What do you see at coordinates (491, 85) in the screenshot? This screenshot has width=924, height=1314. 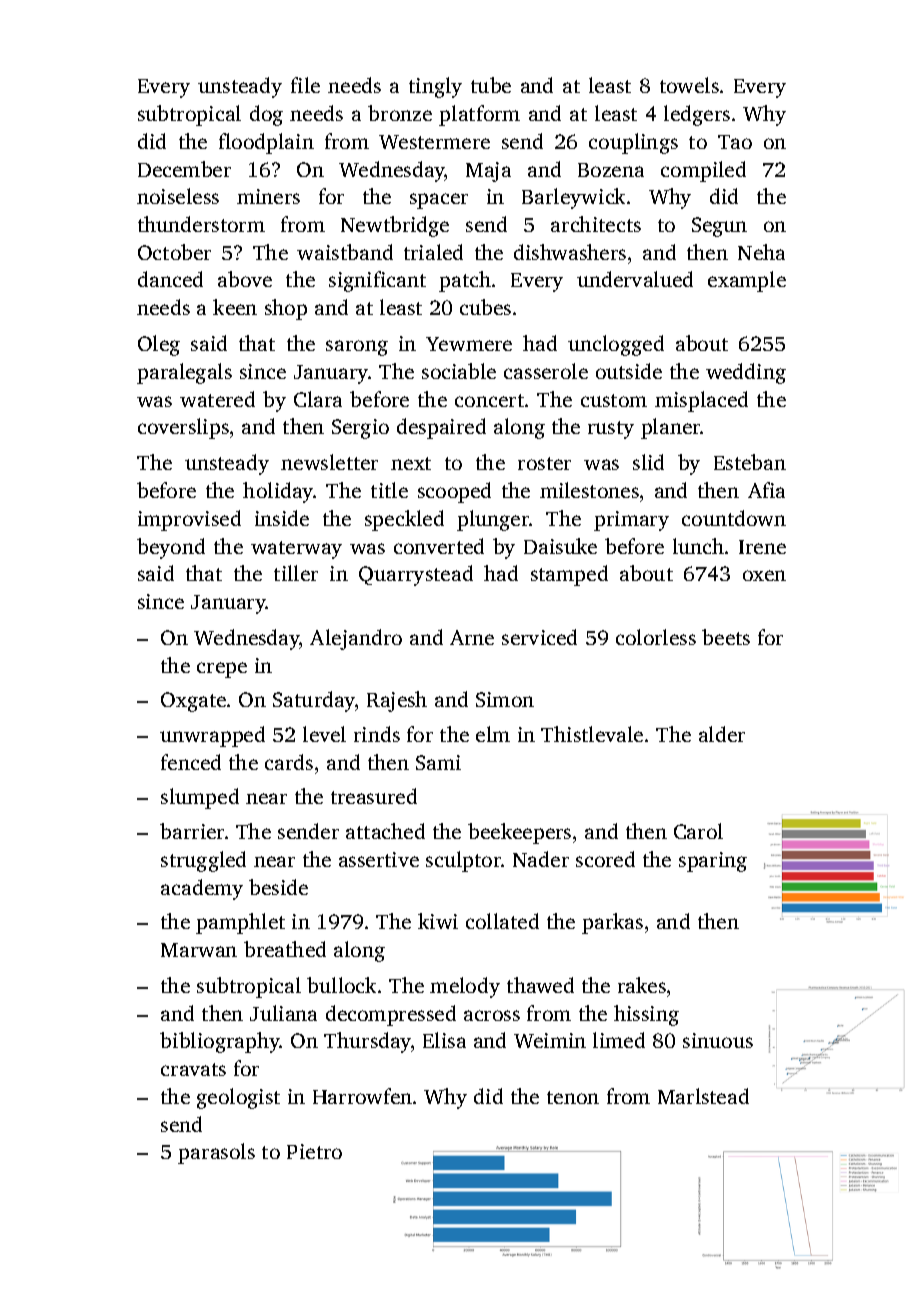 I see `tube` at bounding box center [491, 85].
